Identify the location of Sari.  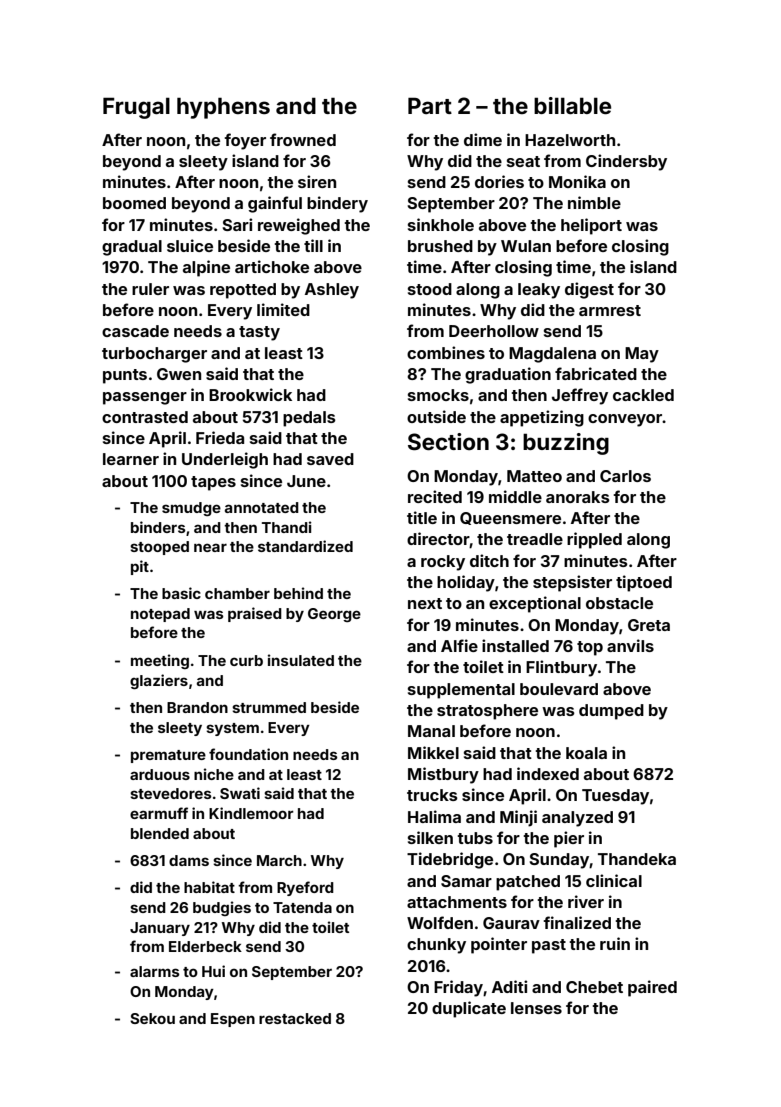
(237, 224).
